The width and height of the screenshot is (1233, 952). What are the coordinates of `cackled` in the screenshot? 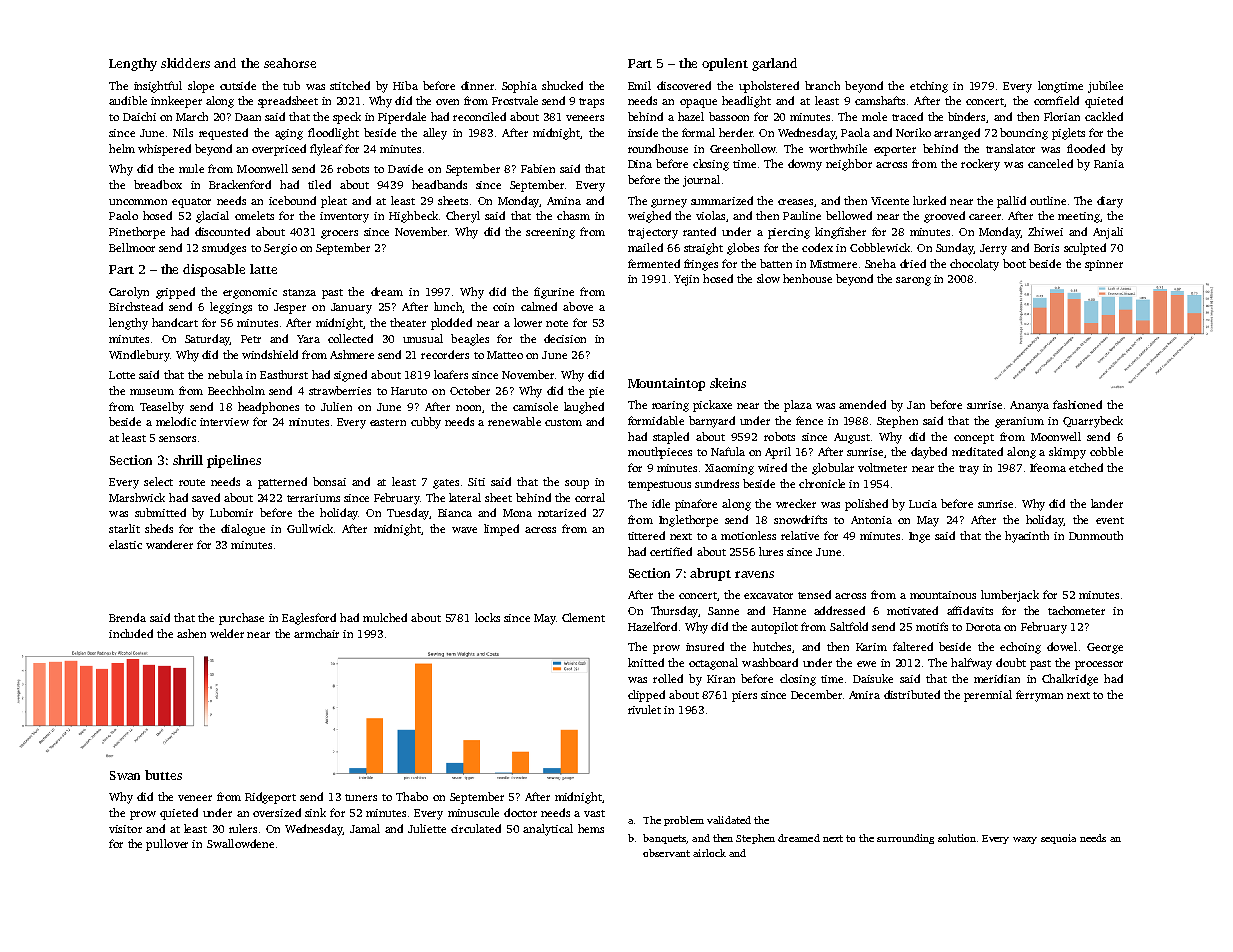 It's located at (1104, 116).
